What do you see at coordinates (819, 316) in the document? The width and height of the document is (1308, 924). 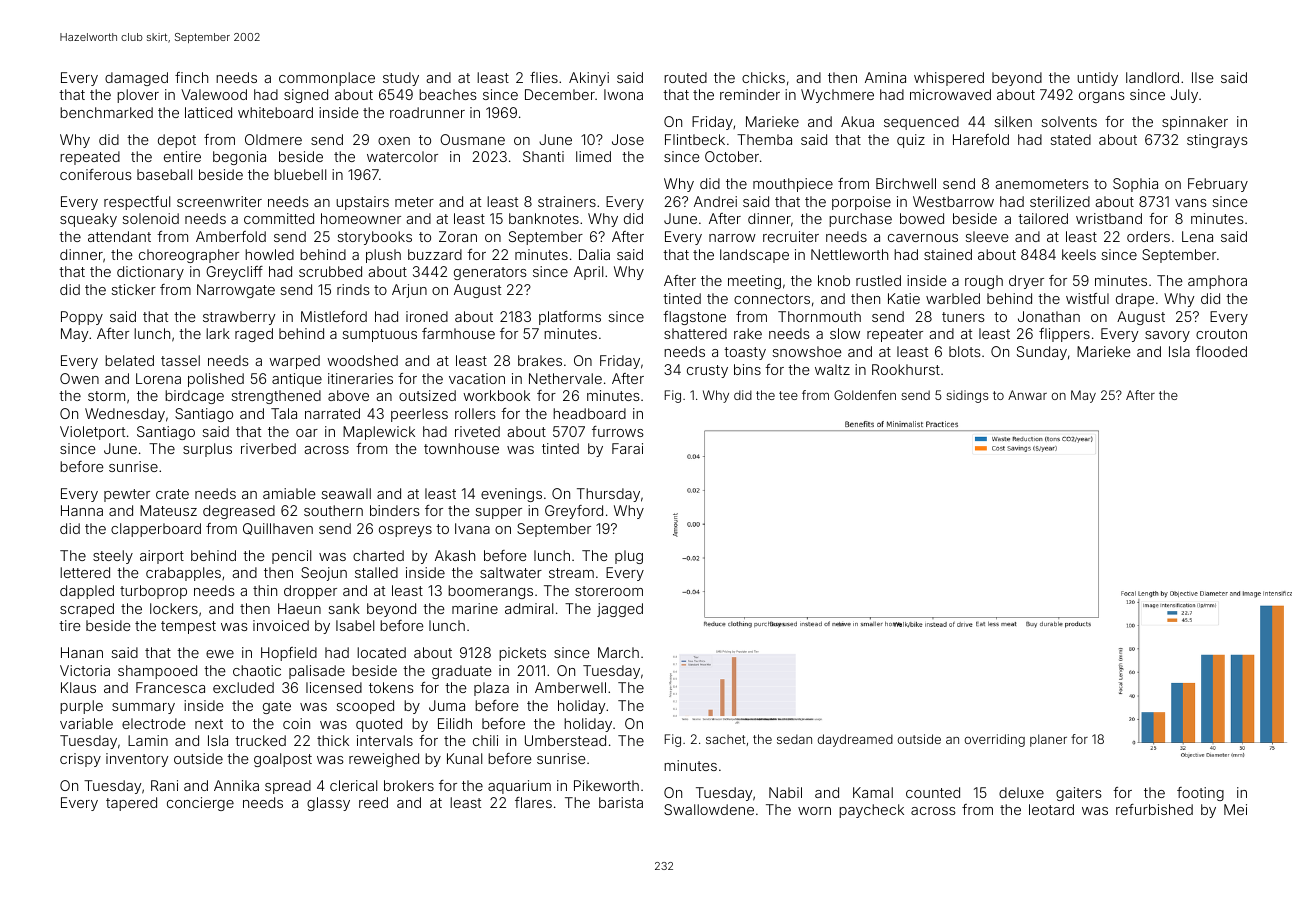 I see `Thornmouth` at bounding box center [819, 316].
